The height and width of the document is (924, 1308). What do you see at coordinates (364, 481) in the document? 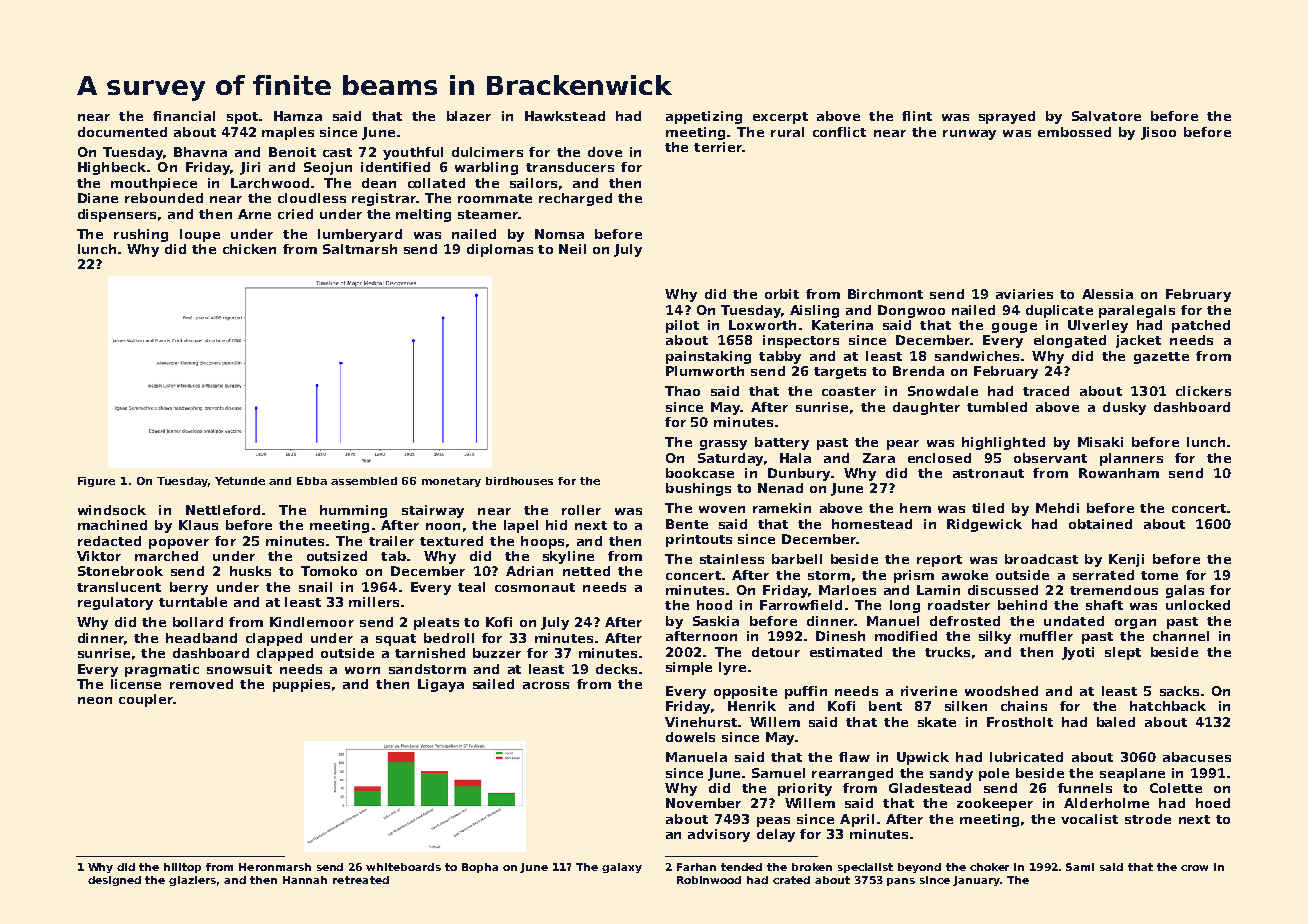
I see `assembled` at bounding box center [364, 481].
